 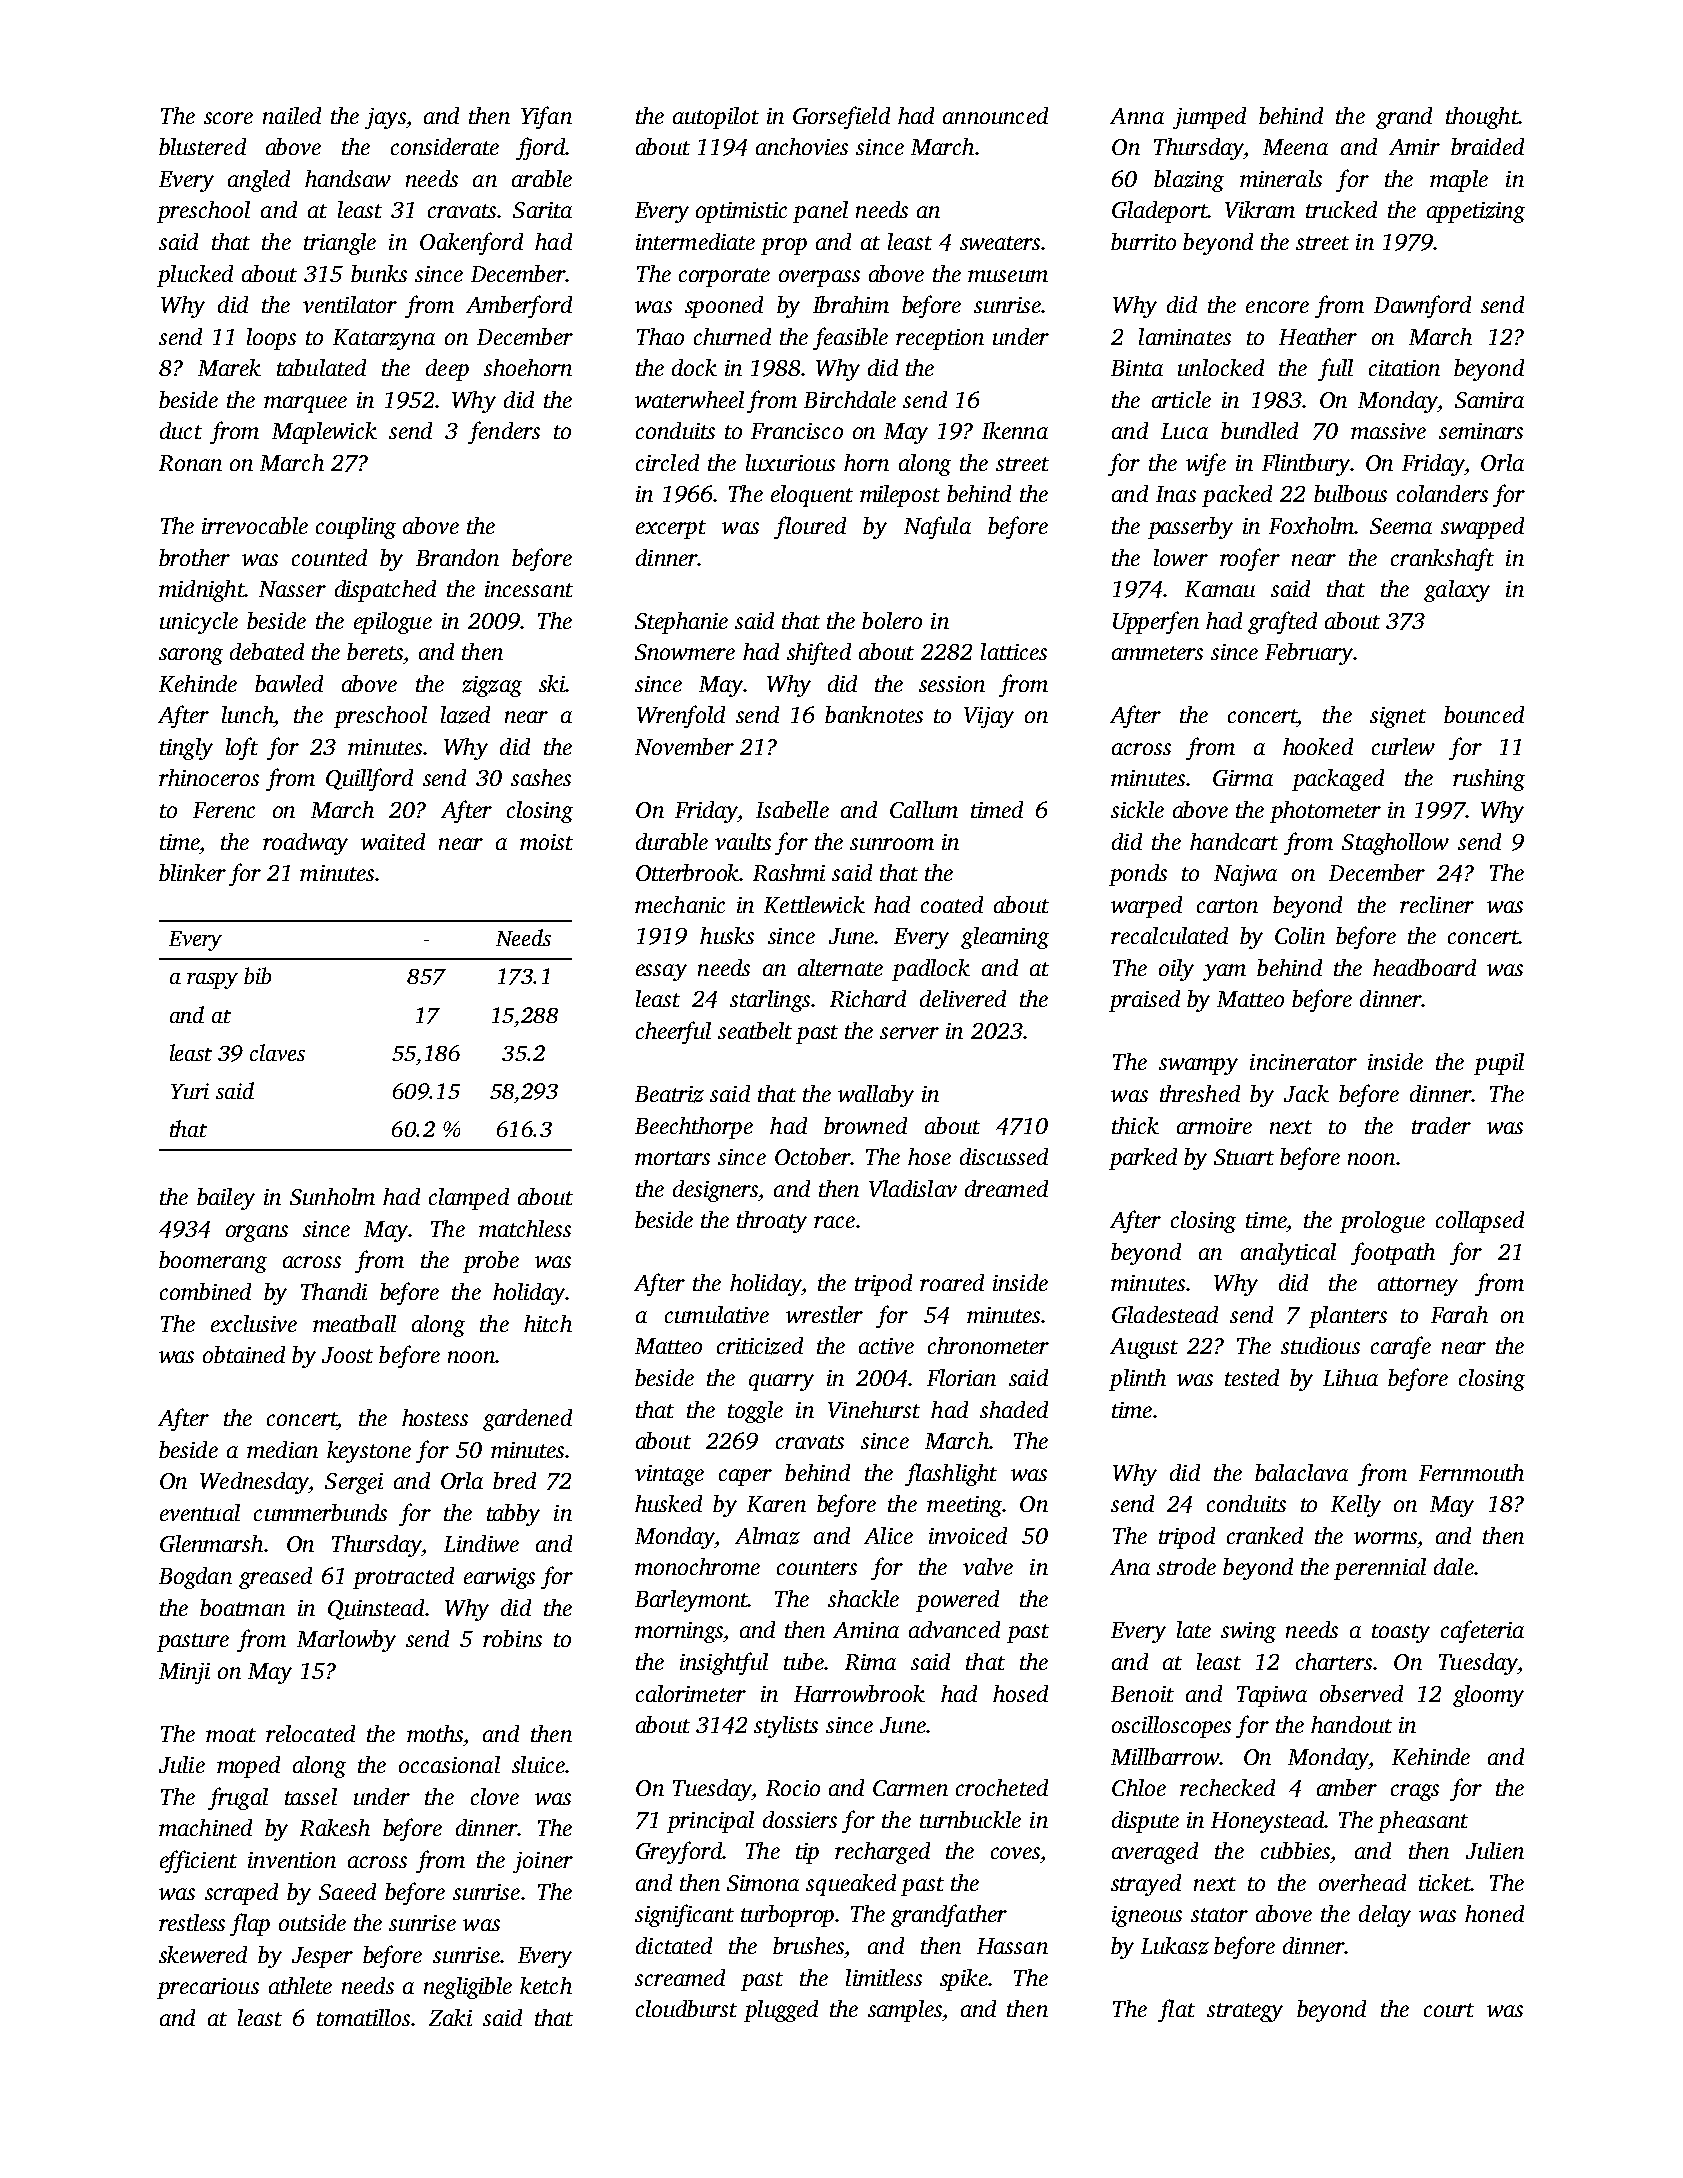 I want to click on roadway, so click(x=305, y=844).
